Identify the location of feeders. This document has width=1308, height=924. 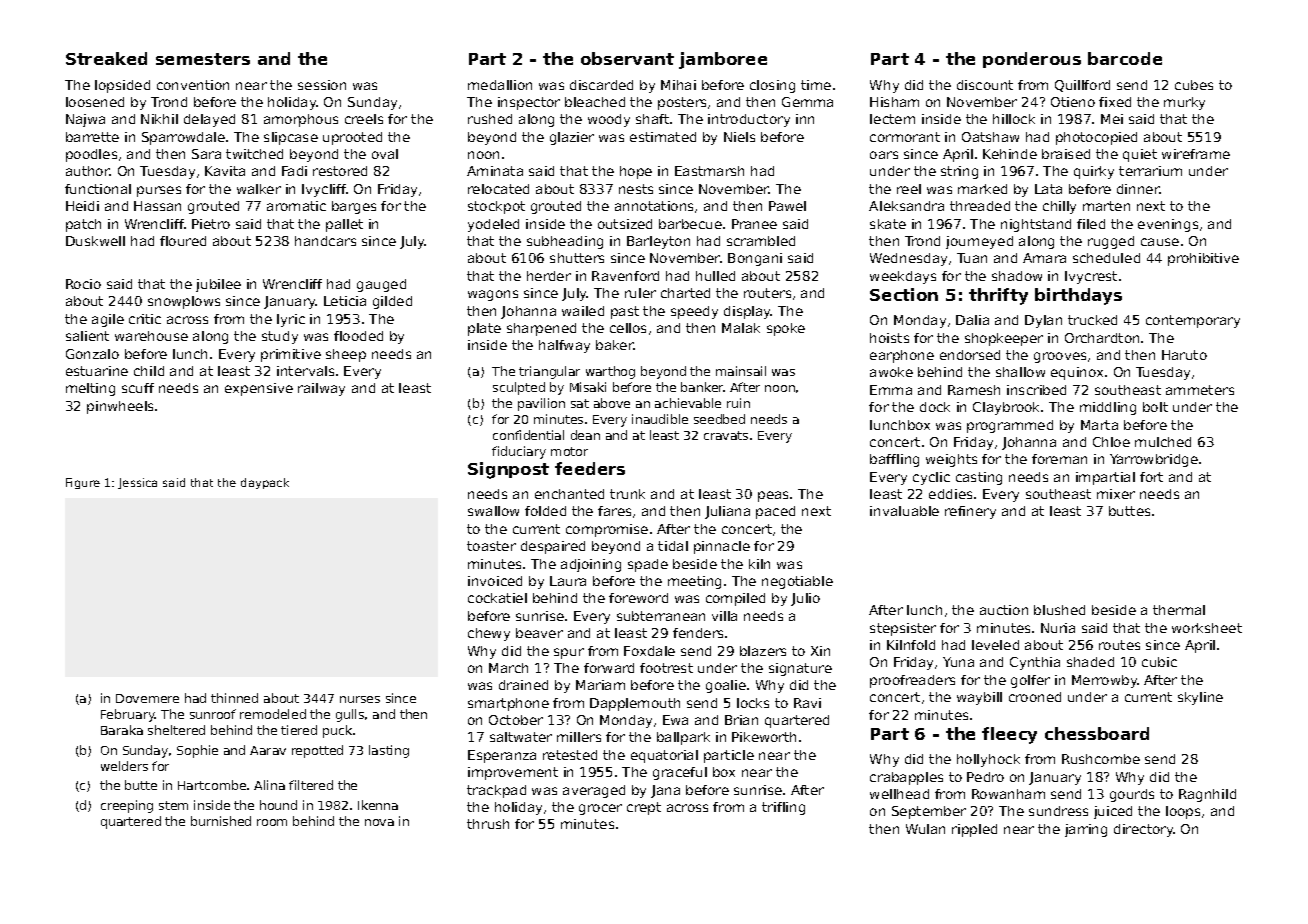
(590, 468).
